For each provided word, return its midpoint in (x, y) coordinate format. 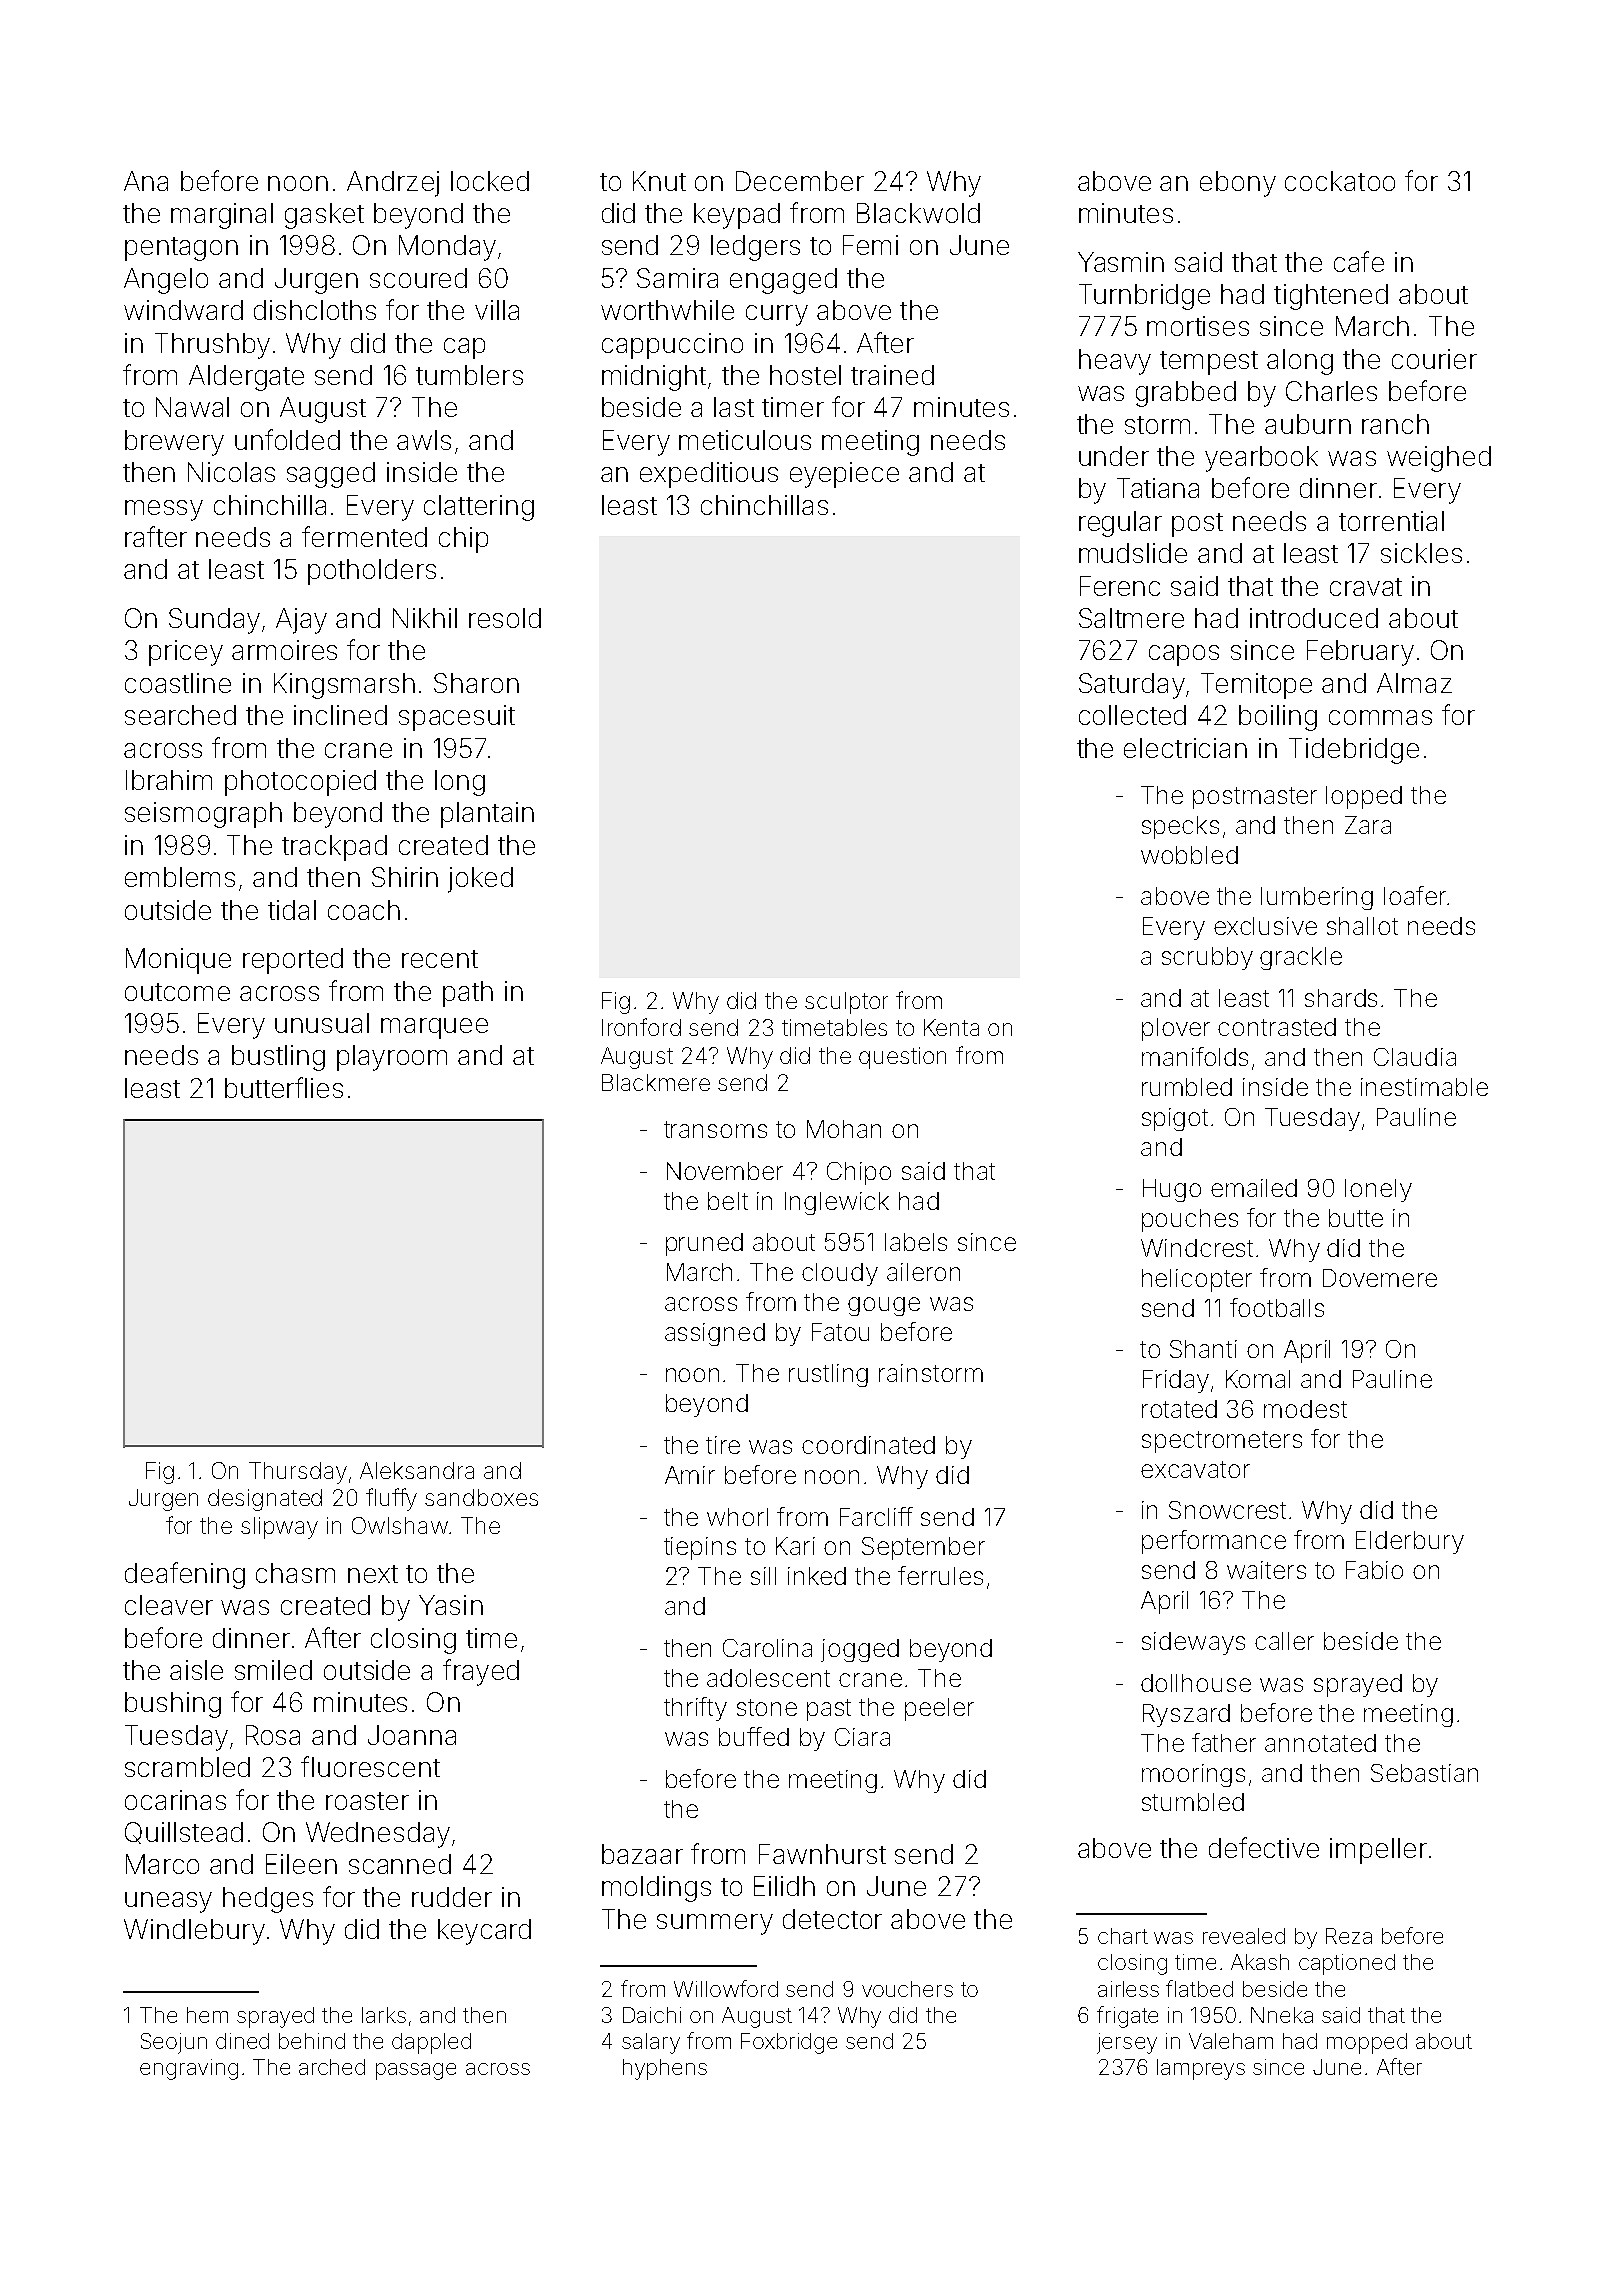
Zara (1368, 825)
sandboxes (481, 1497)
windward (183, 310)
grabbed (1186, 394)
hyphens (665, 2069)
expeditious (709, 475)
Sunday (214, 621)
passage (416, 2071)
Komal (1258, 1379)
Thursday (298, 1473)
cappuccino (672, 346)
